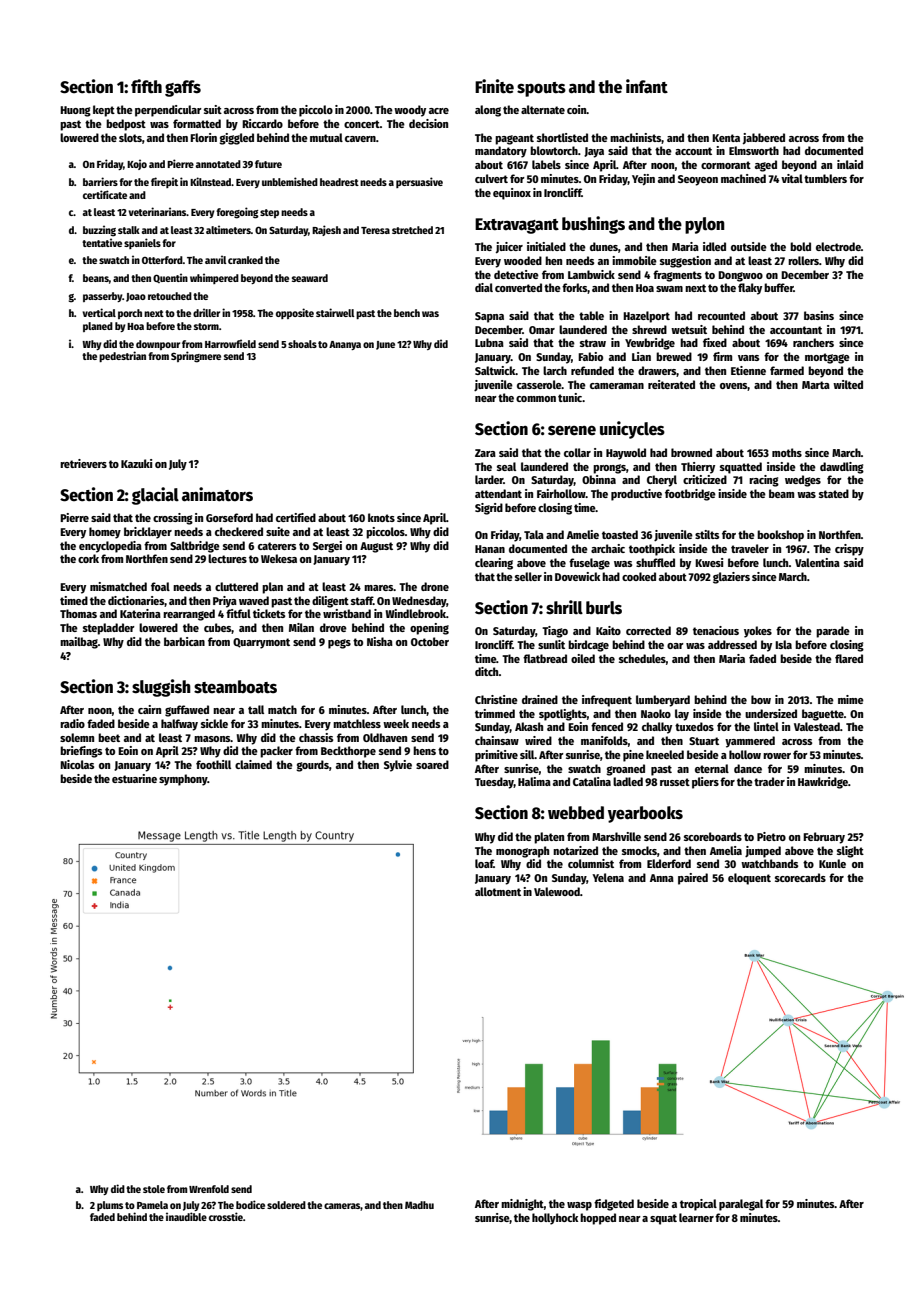  What do you see at coordinates (495, 713) in the screenshot?
I see `trimmed` at bounding box center [495, 713].
